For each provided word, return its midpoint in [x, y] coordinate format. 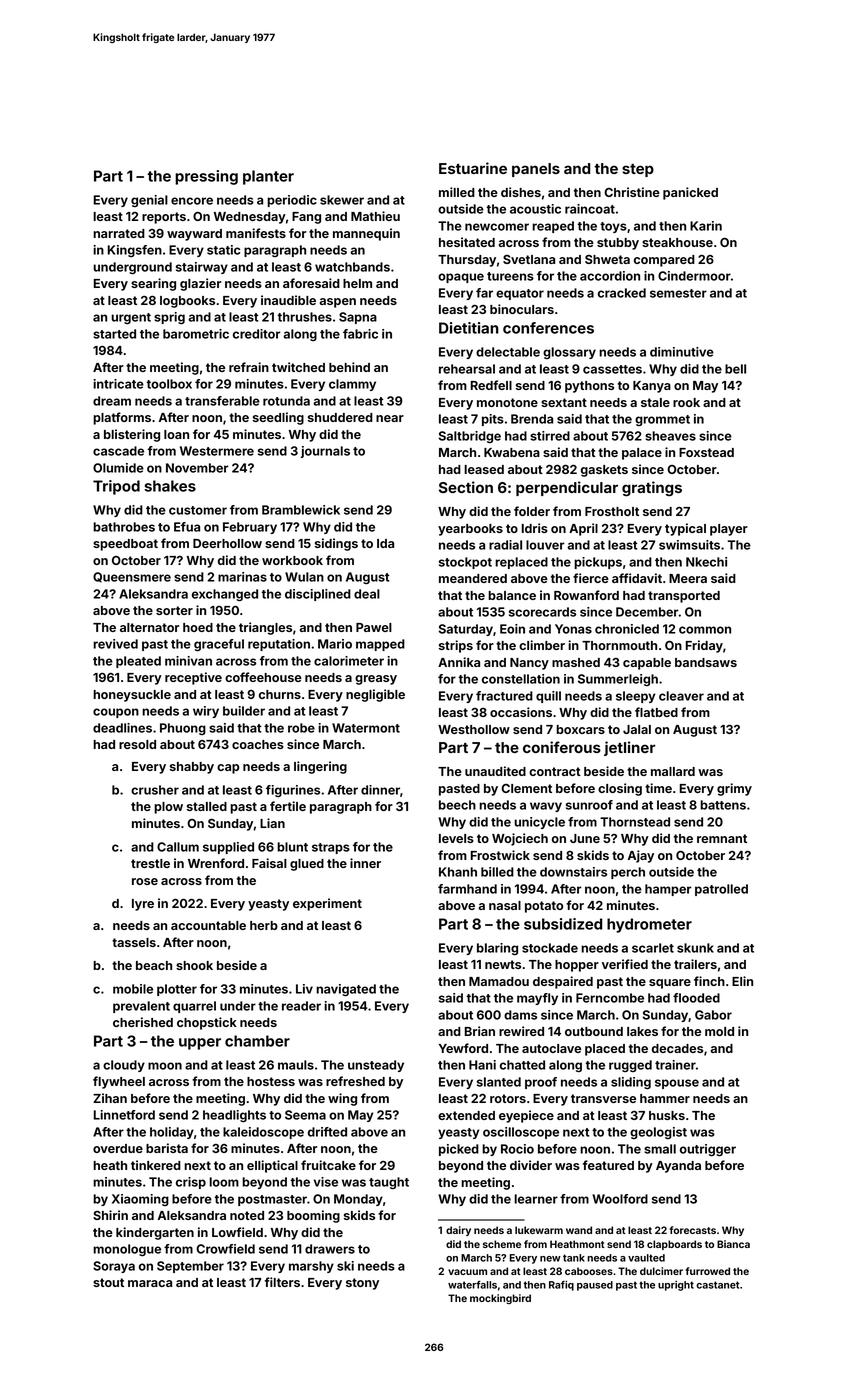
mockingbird [500, 1299]
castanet [717, 1285]
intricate [118, 384]
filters [282, 1282]
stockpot [465, 563]
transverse [603, 1098]
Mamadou [499, 981]
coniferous [562, 747]
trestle [150, 863]
